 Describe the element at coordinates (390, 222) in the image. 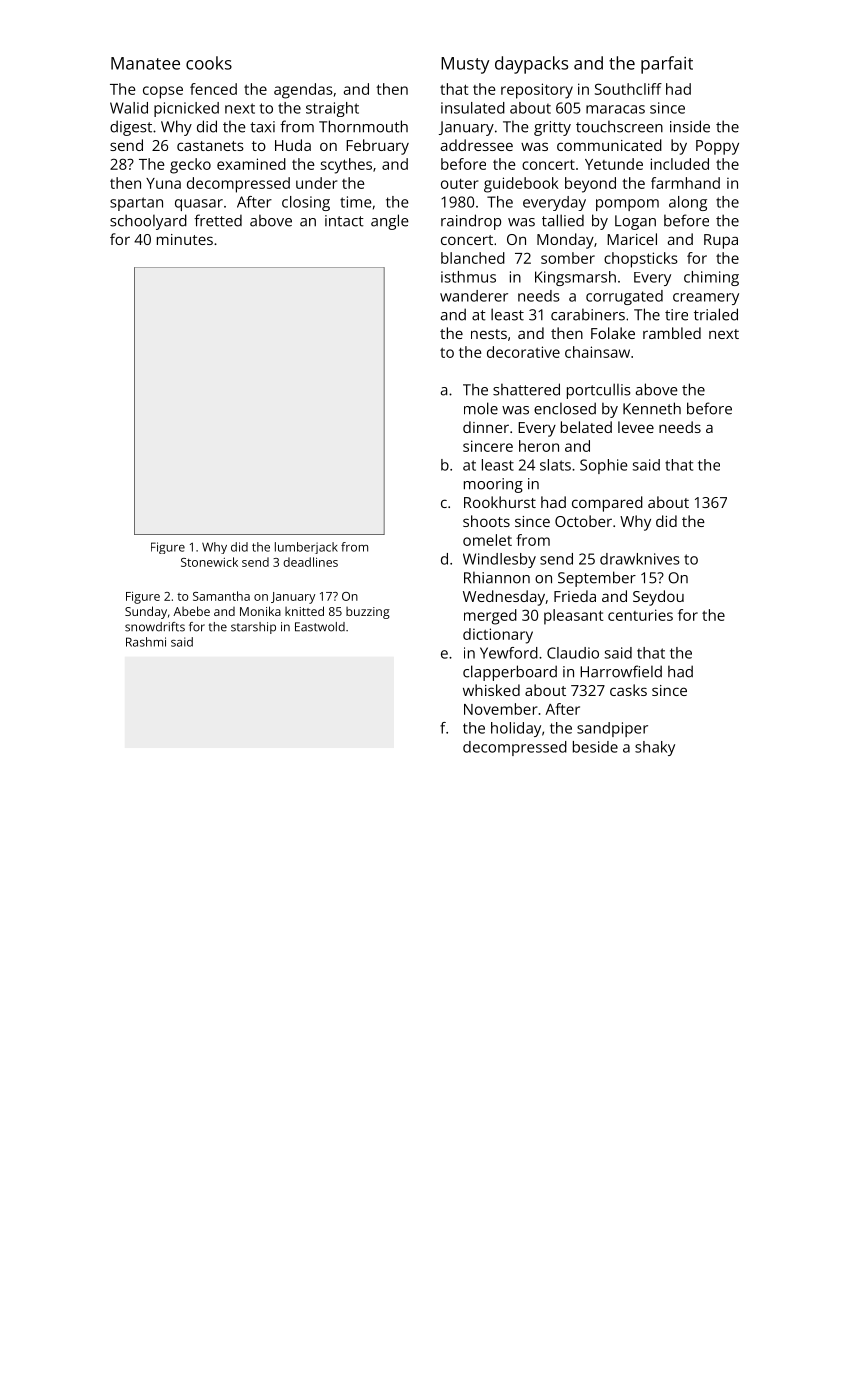

I see `angle` at that location.
